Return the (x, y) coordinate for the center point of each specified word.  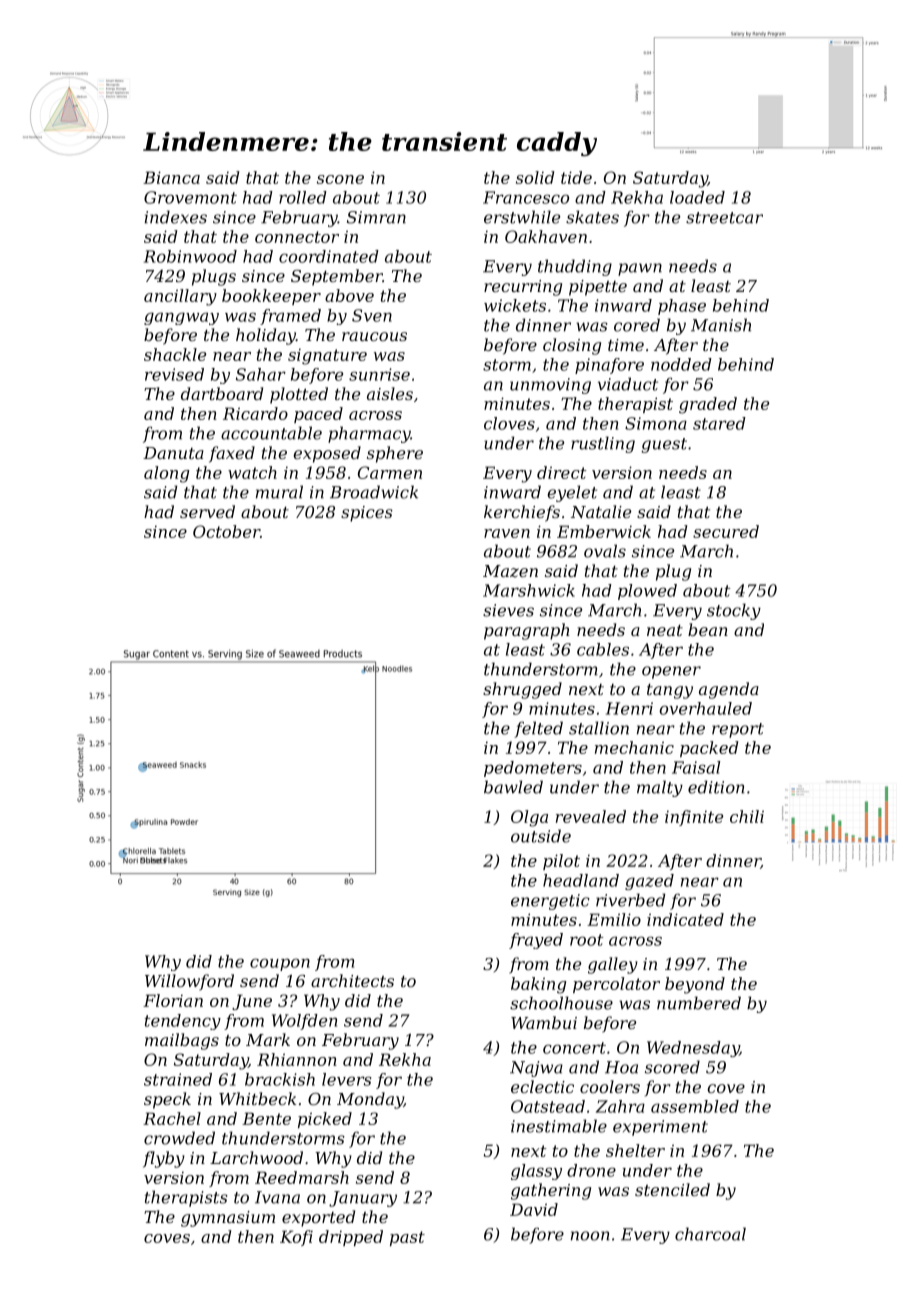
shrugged (522, 690)
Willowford (189, 982)
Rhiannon (297, 1059)
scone (340, 179)
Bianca (171, 177)
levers (346, 1079)
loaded (697, 197)
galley (613, 965)
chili (747, 816)
